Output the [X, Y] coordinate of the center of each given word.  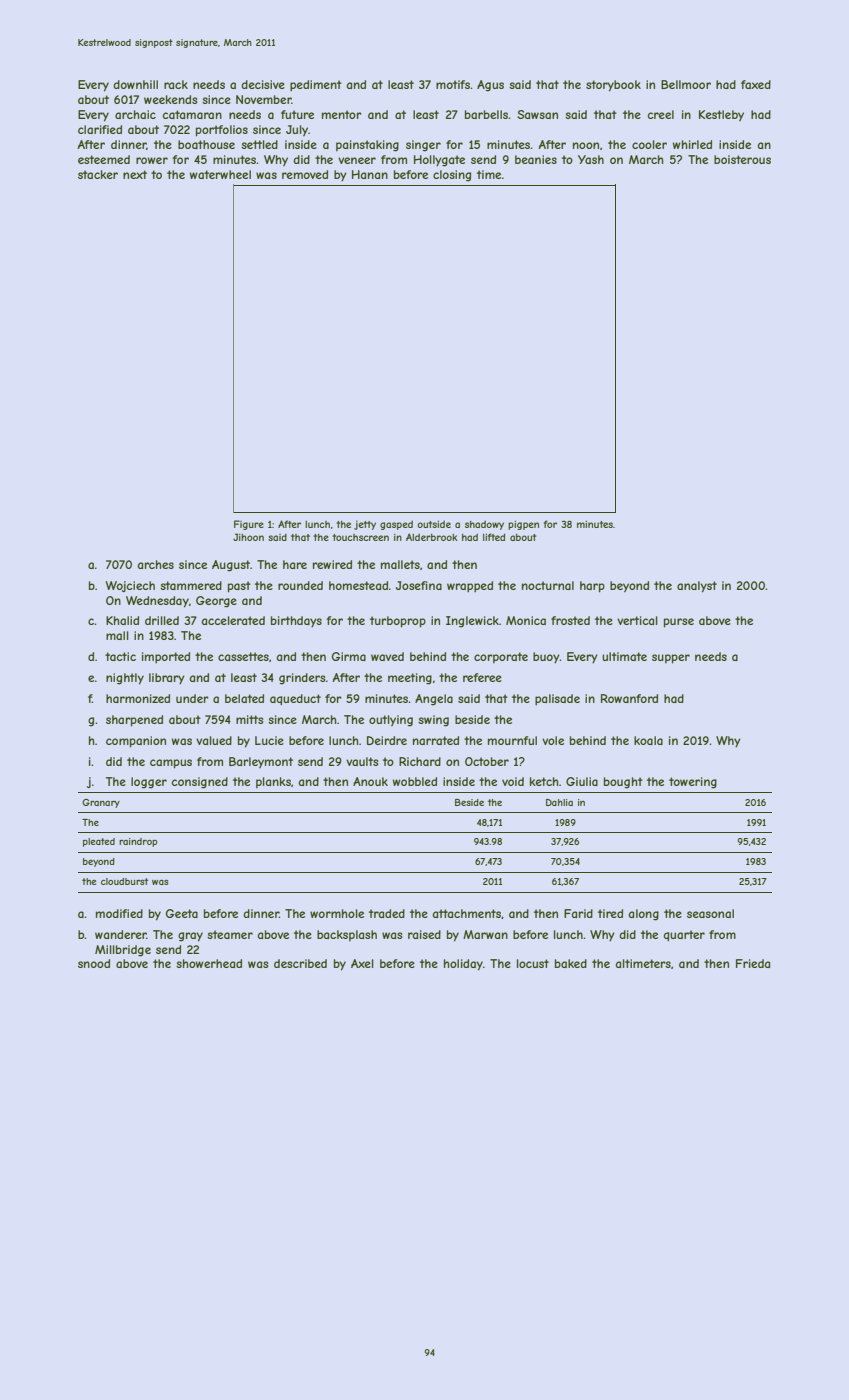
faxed [756, 84]
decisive [263, 84]
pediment [316, 86]
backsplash [347, 935]
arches [156, 564]
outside [434, 524]
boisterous [742, 159]
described [300, 963]
